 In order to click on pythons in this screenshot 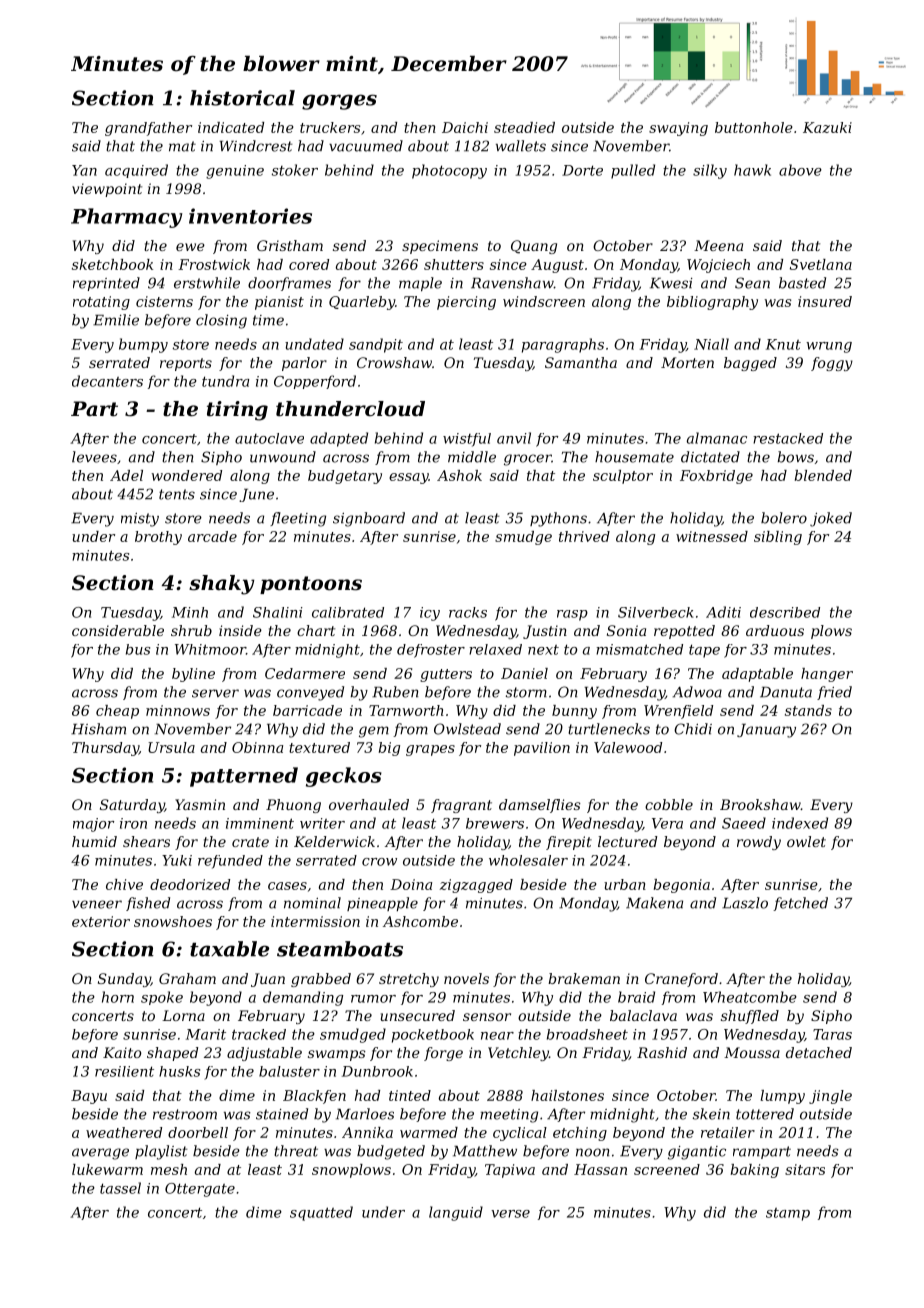, I will do `click(558, 519)`.
